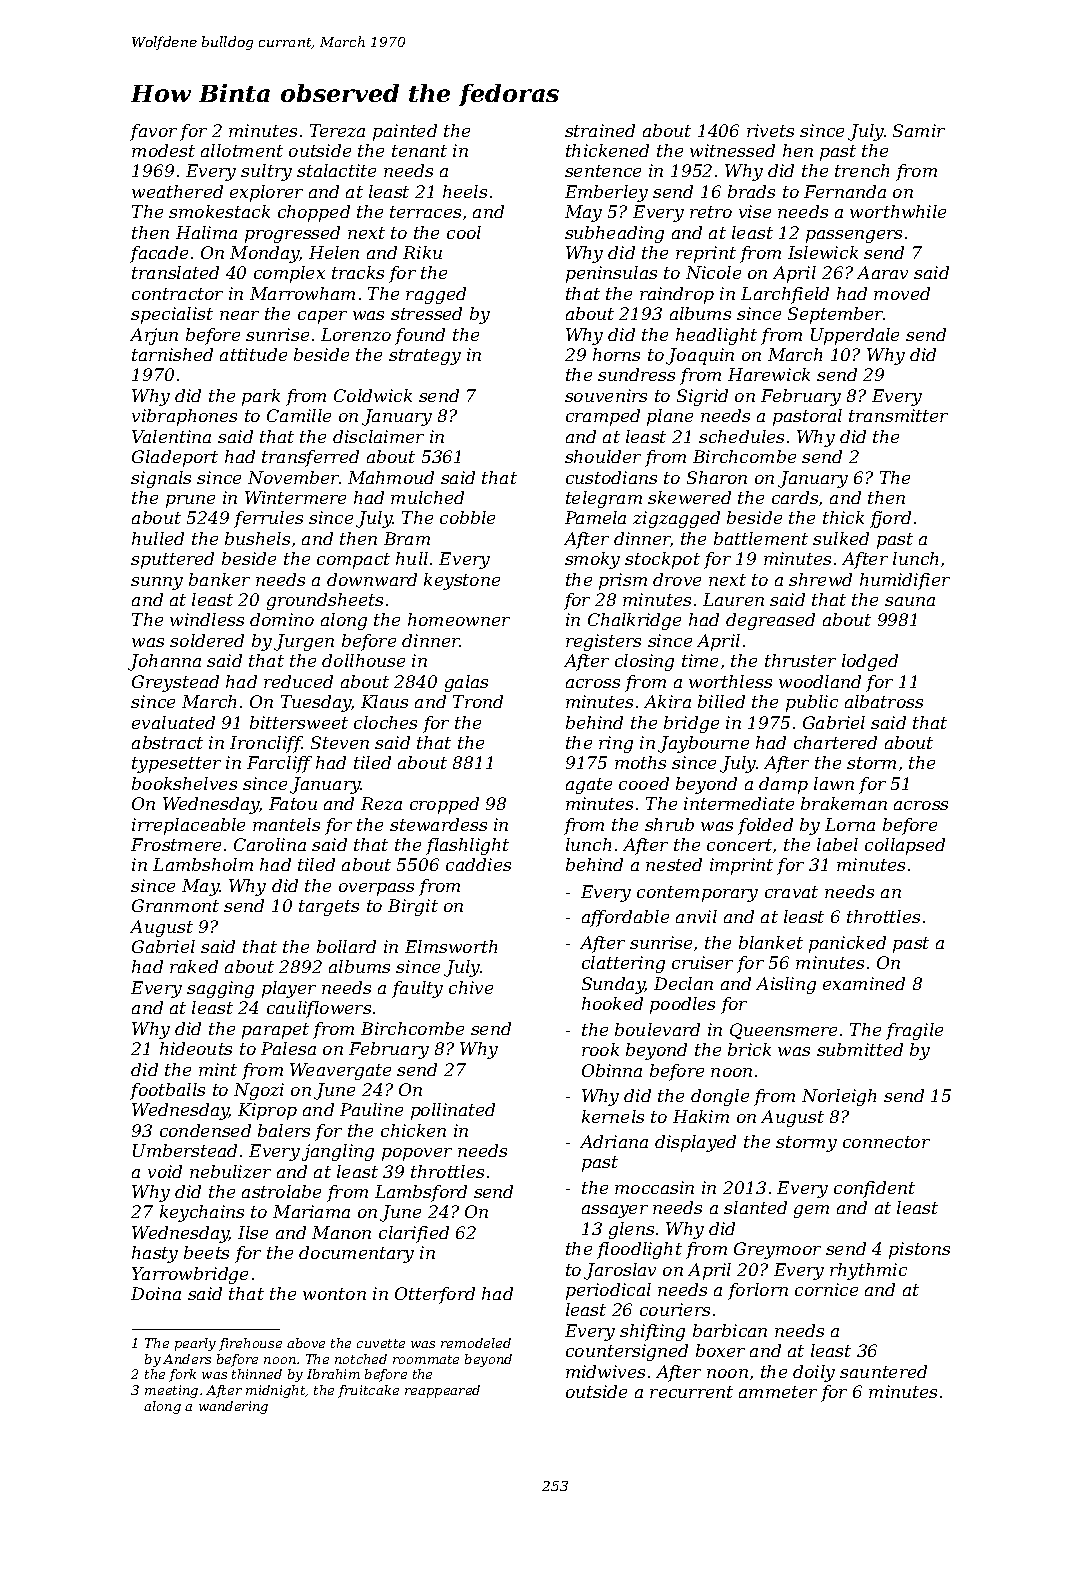 The width and height of the document is (1085, 1572). I want to click on soldered, so click(207, 640).
